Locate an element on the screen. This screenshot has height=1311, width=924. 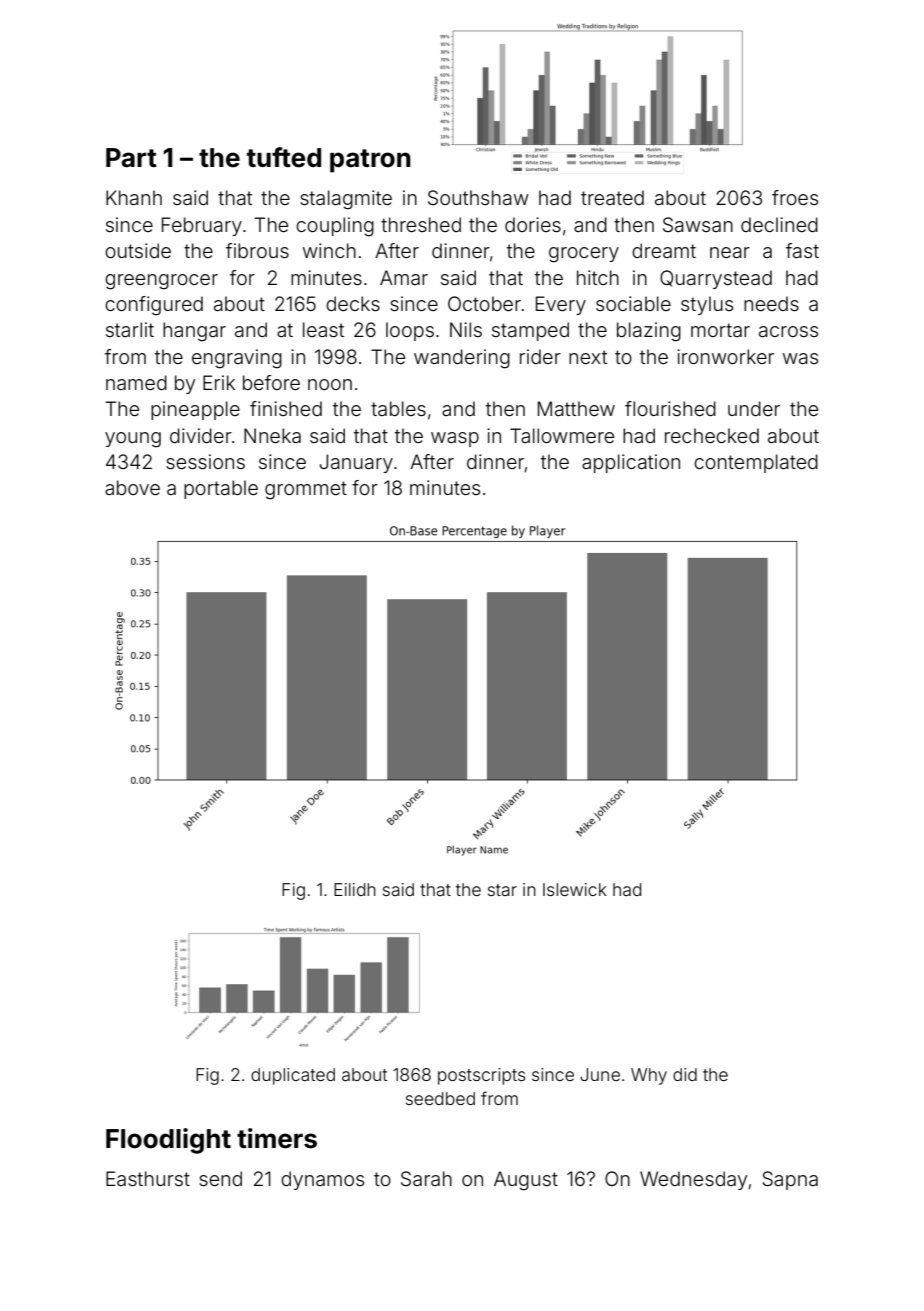
above is located at coordinates (132, 487).
